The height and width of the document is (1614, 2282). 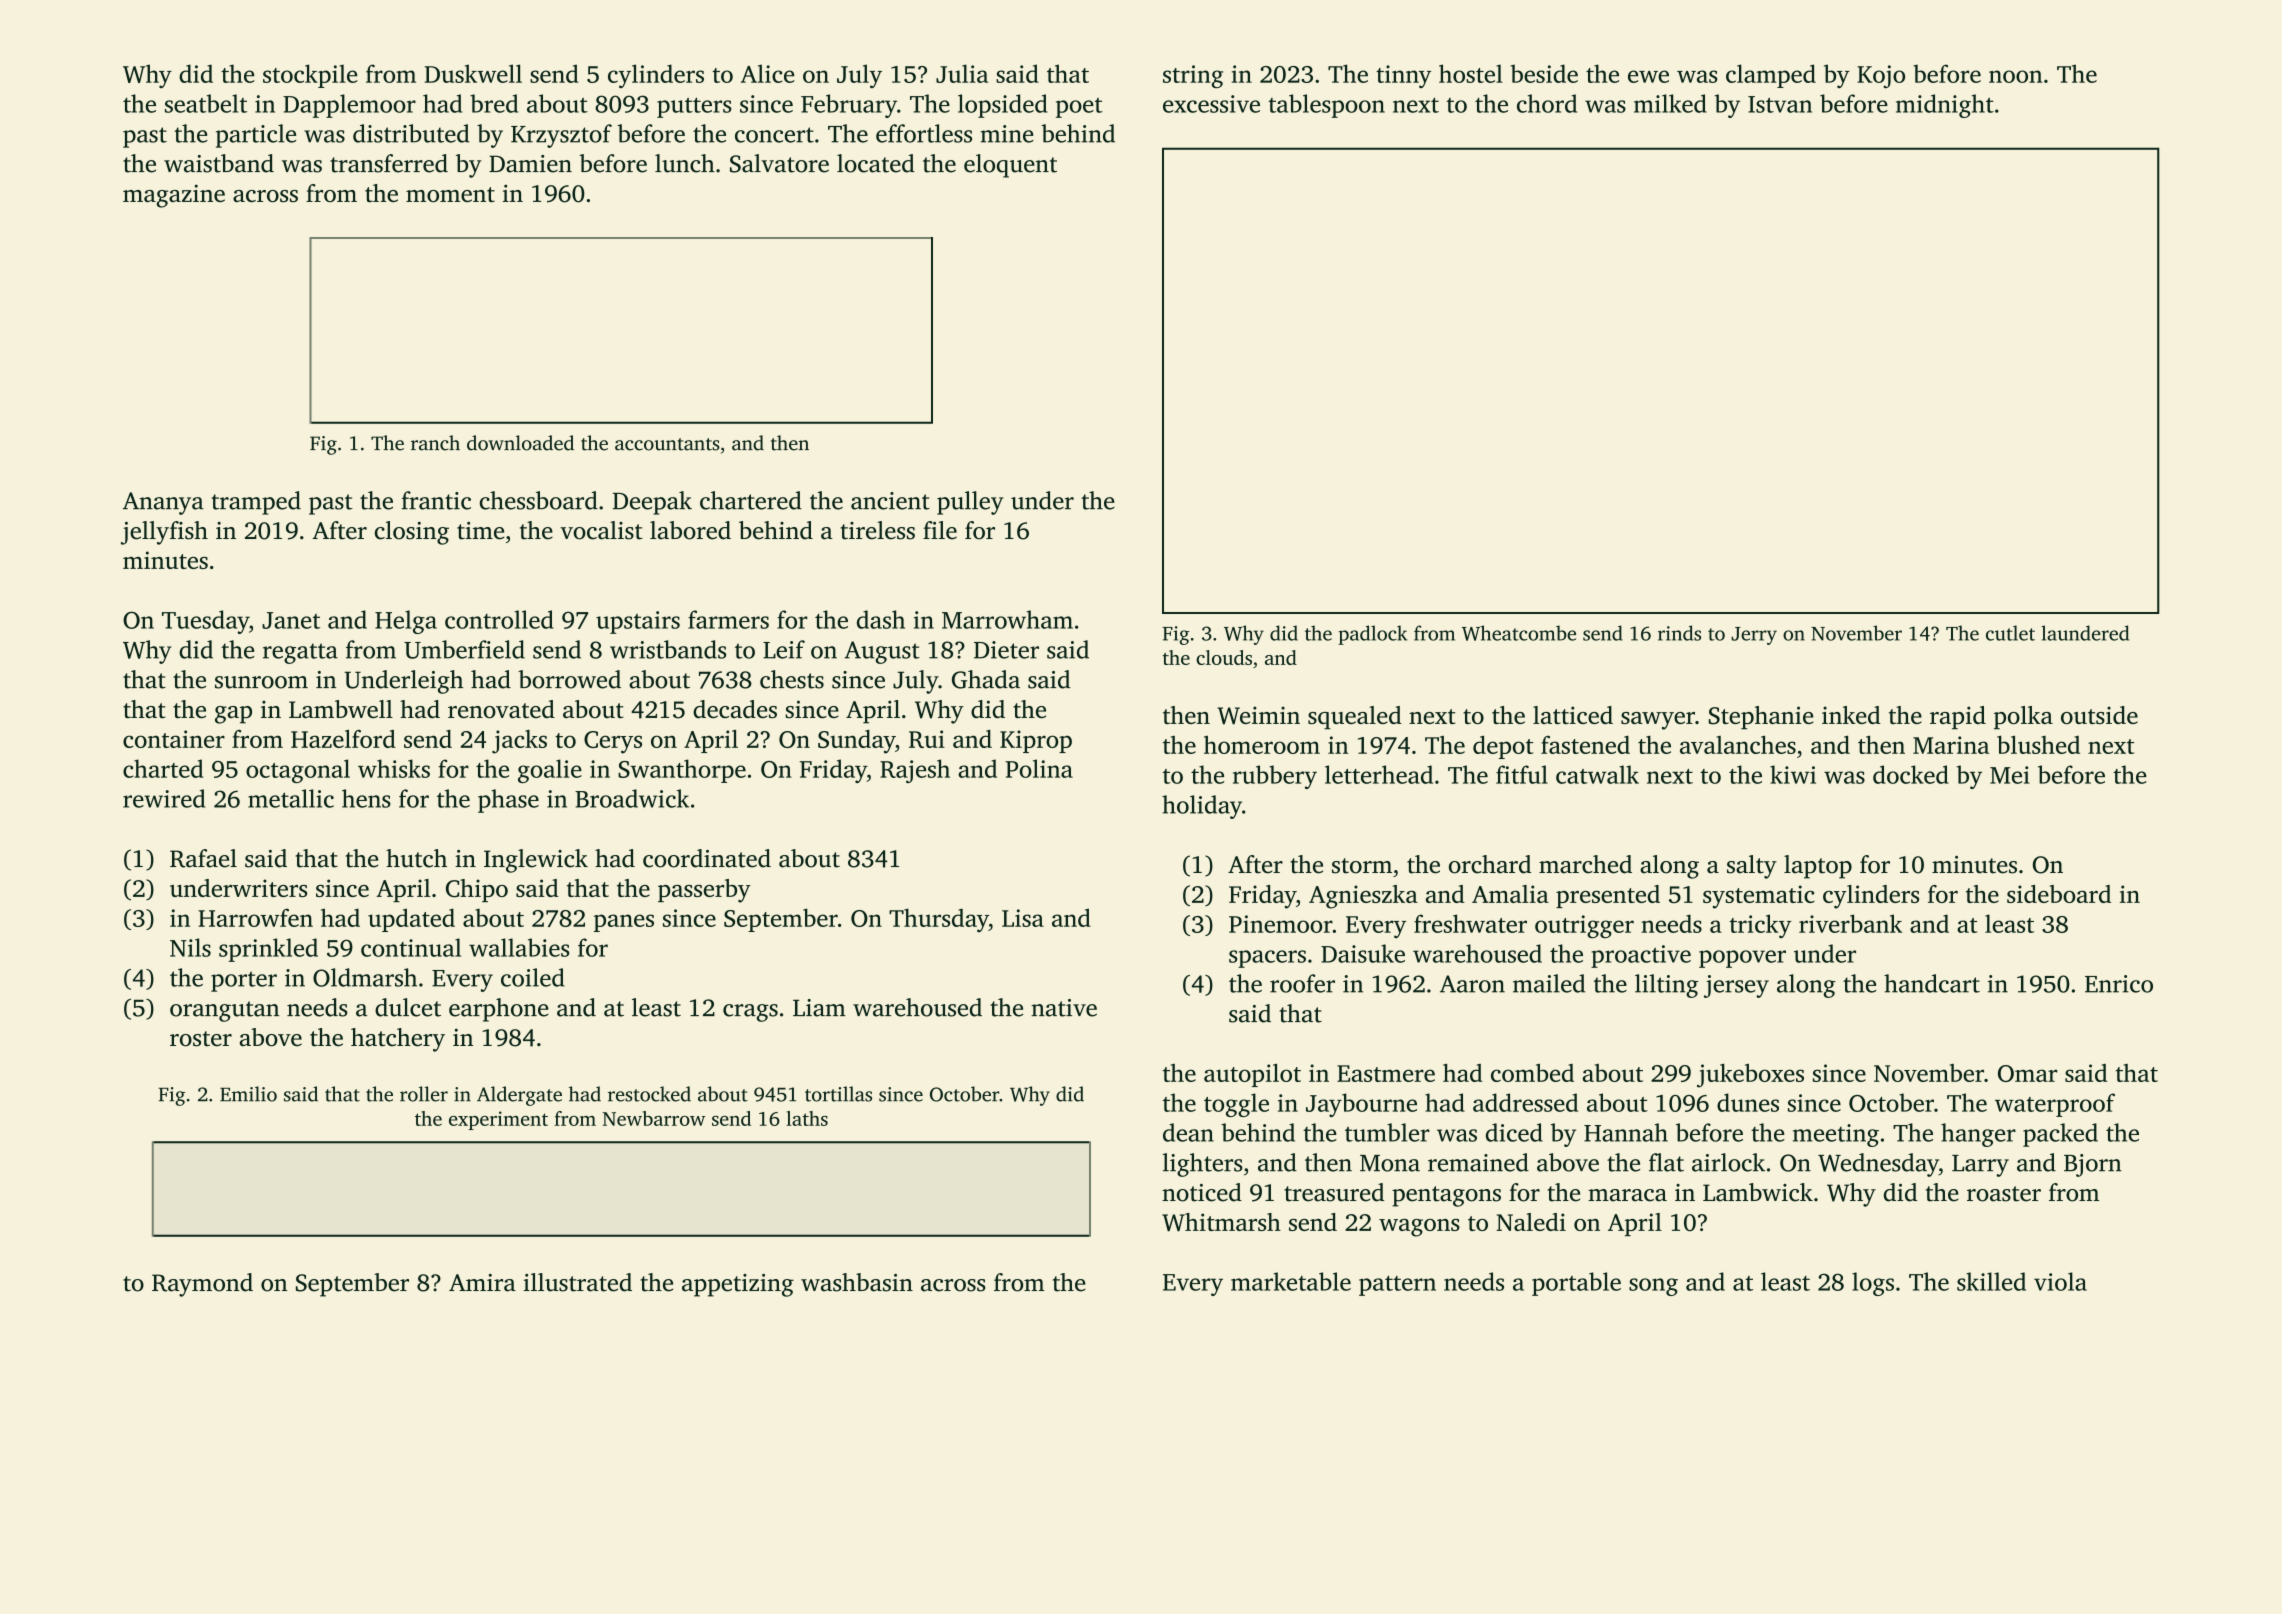 What do you see at coordinates (519, 1096) in the document?
I see `Aldergate` at bounding box center [519, 1096].
